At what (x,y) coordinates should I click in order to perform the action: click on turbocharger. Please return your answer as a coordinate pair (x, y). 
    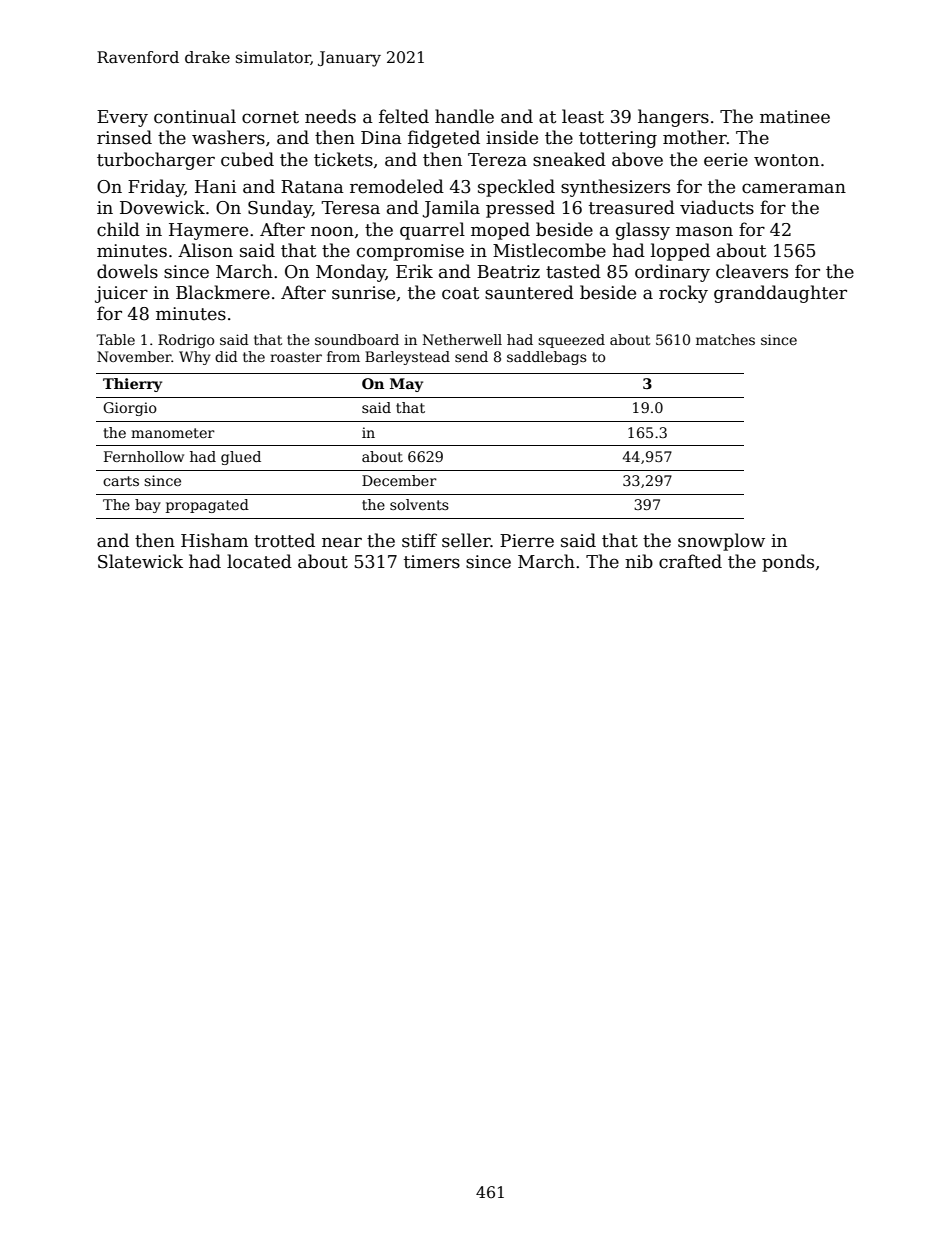
    Looking at the image, I should click on (156, 161).
